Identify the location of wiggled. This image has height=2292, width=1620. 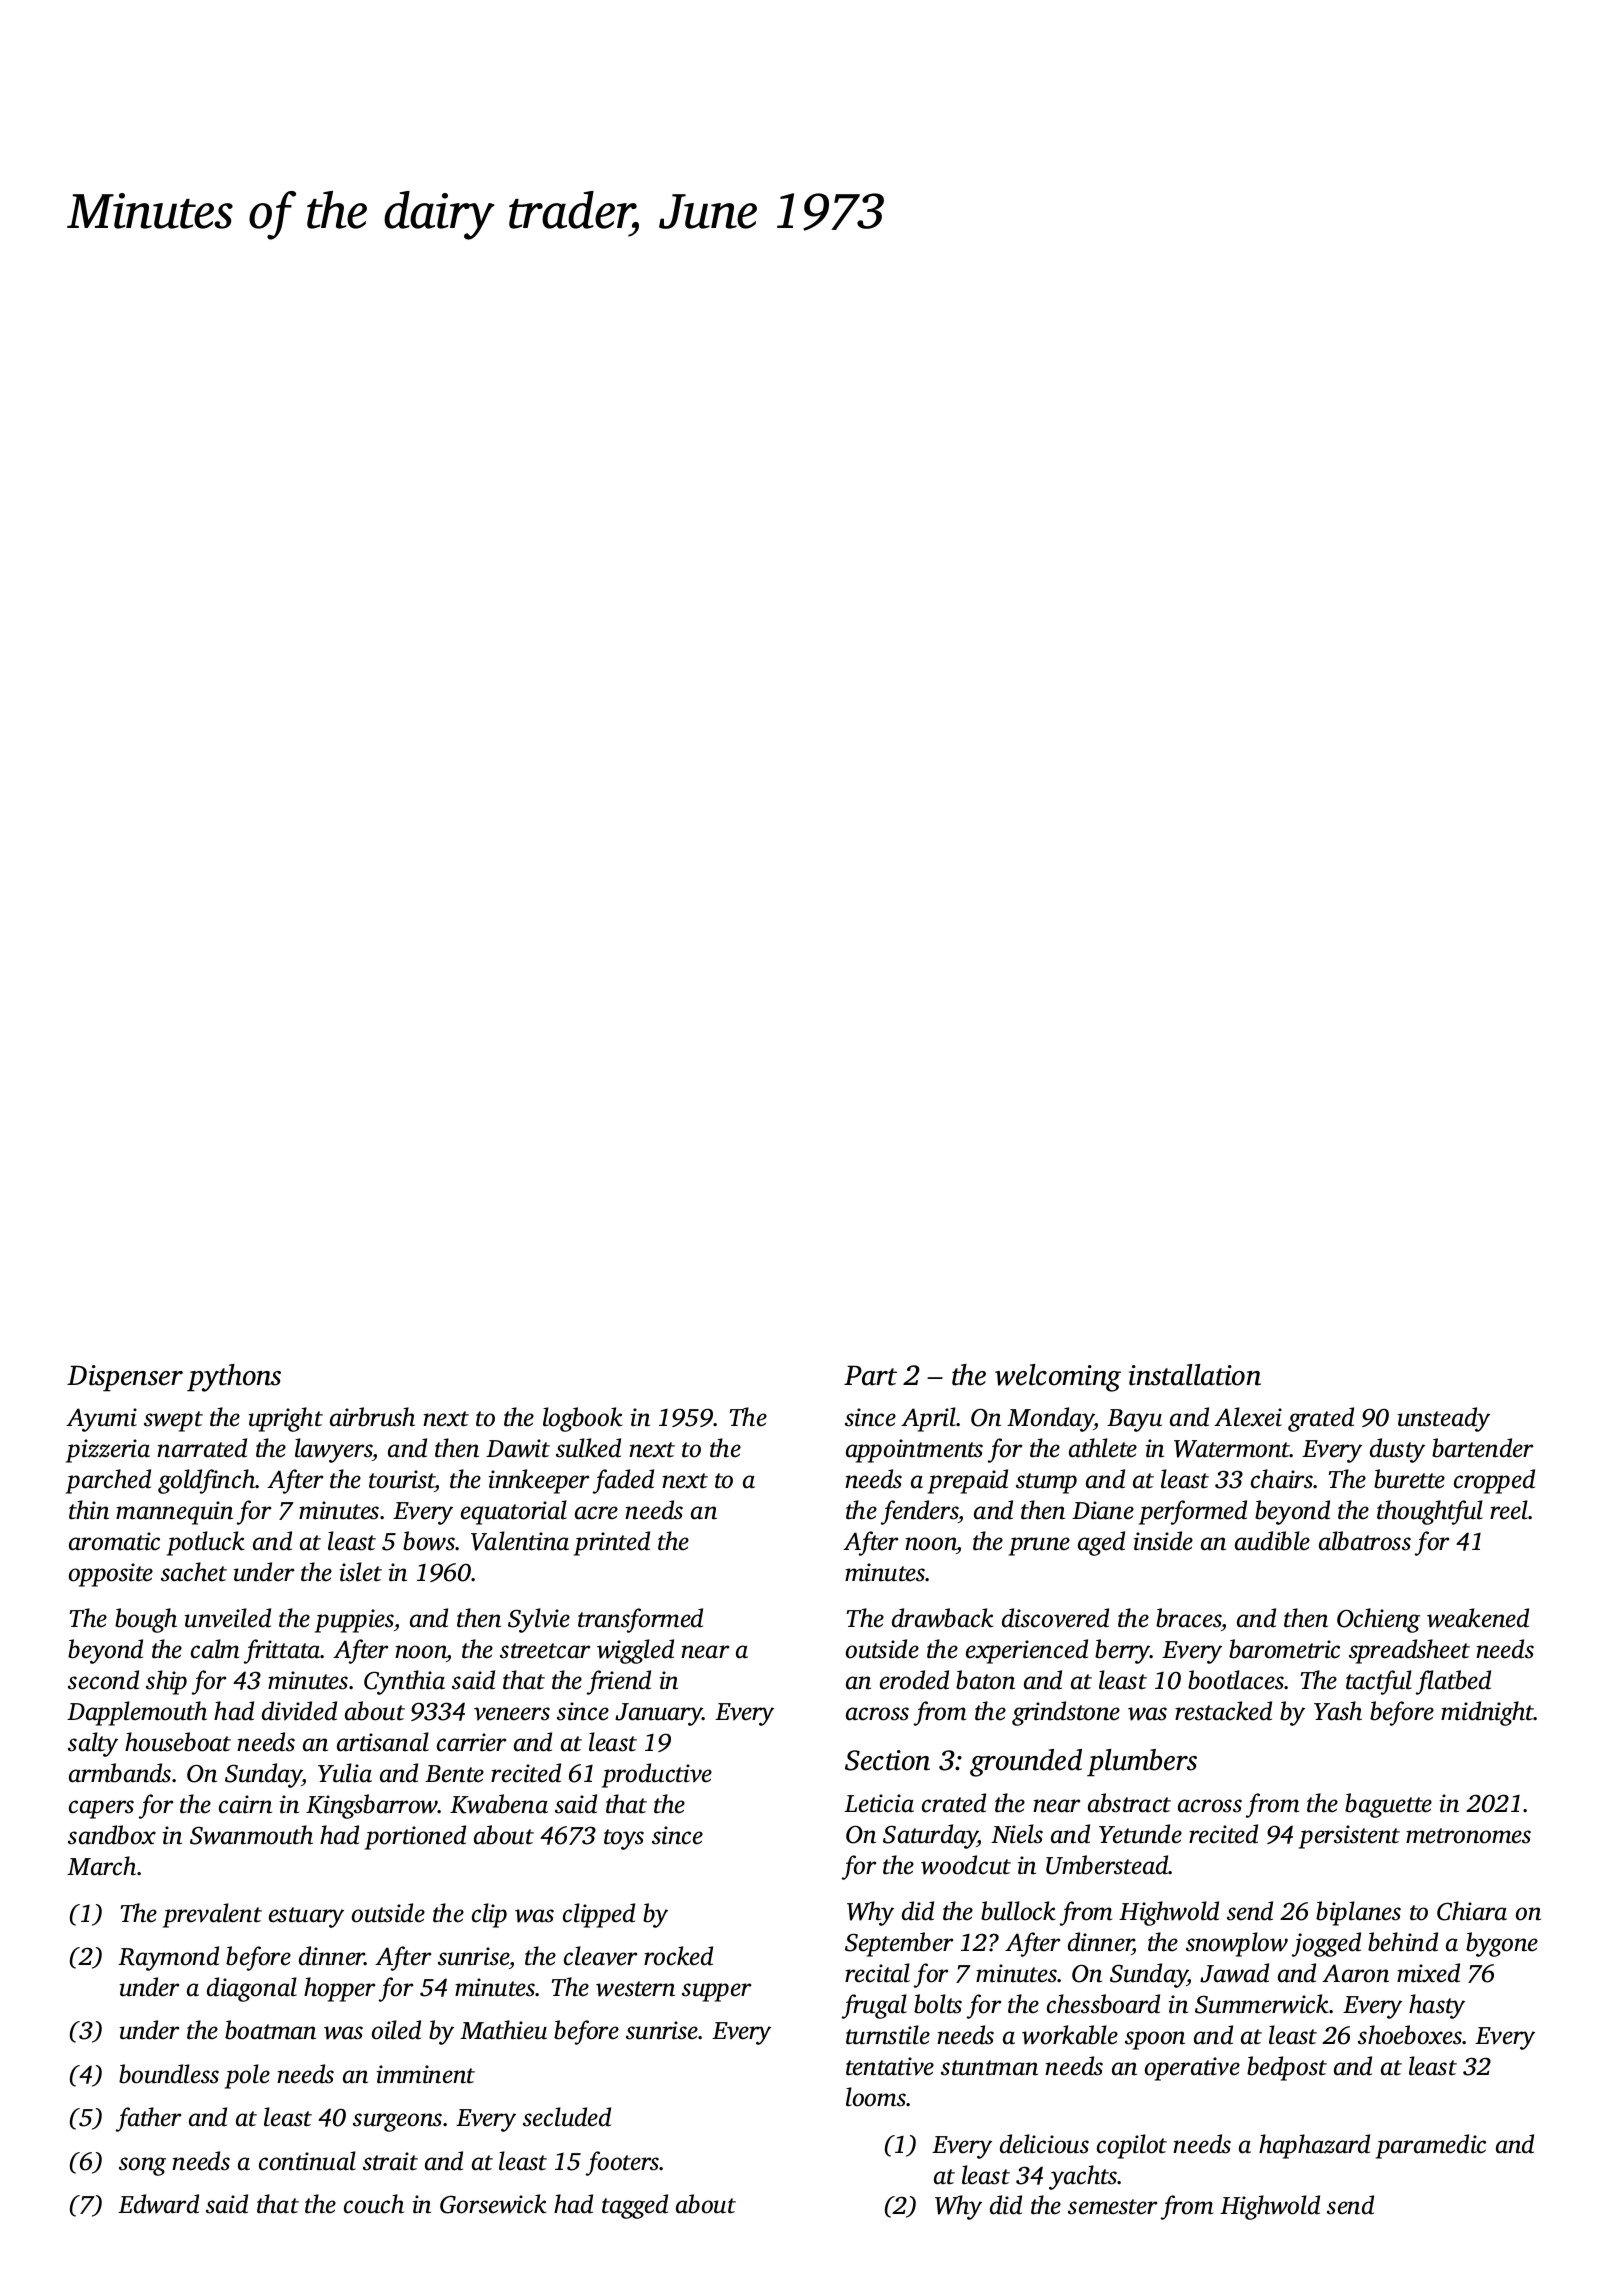
(635, 1651).
